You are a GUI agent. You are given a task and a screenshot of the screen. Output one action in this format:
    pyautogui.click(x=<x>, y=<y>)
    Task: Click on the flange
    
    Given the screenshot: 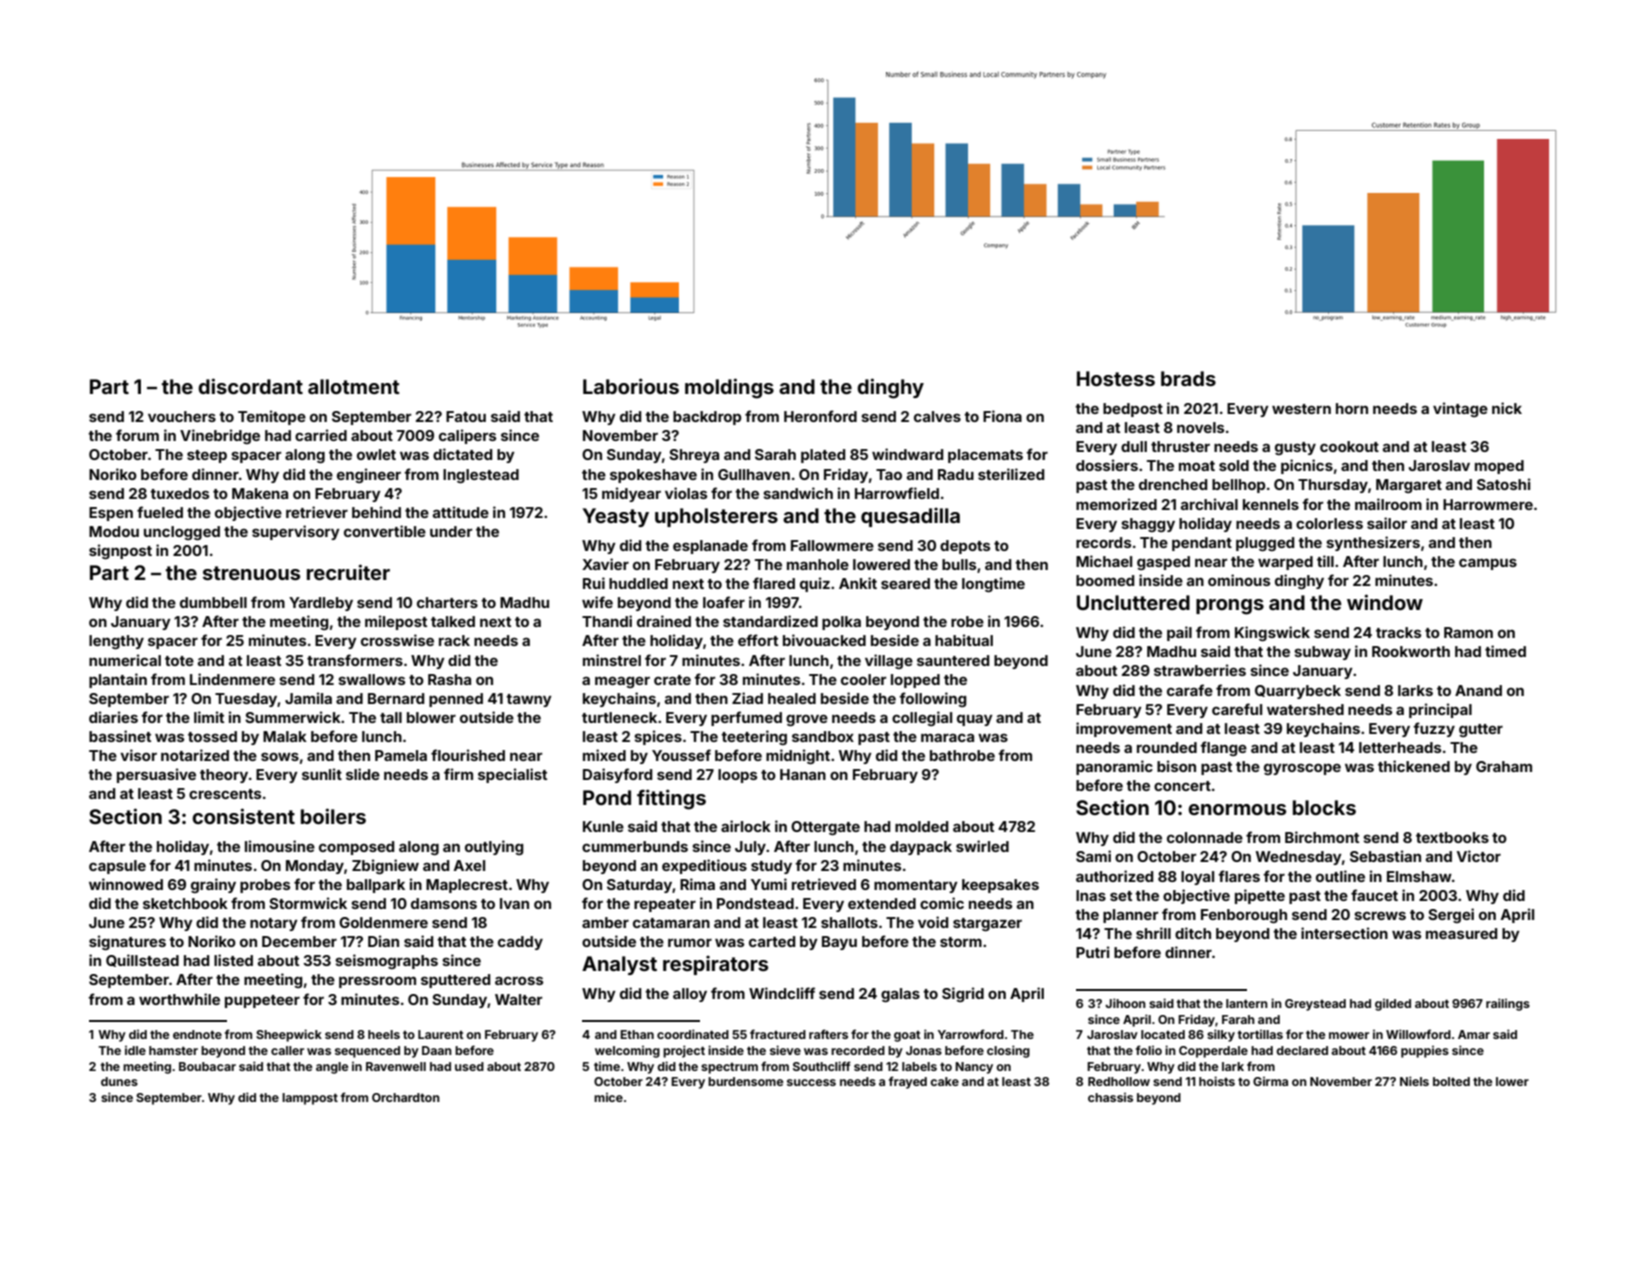 What is the action you would take?
    pyautogui.click(x=1223, y=748)
